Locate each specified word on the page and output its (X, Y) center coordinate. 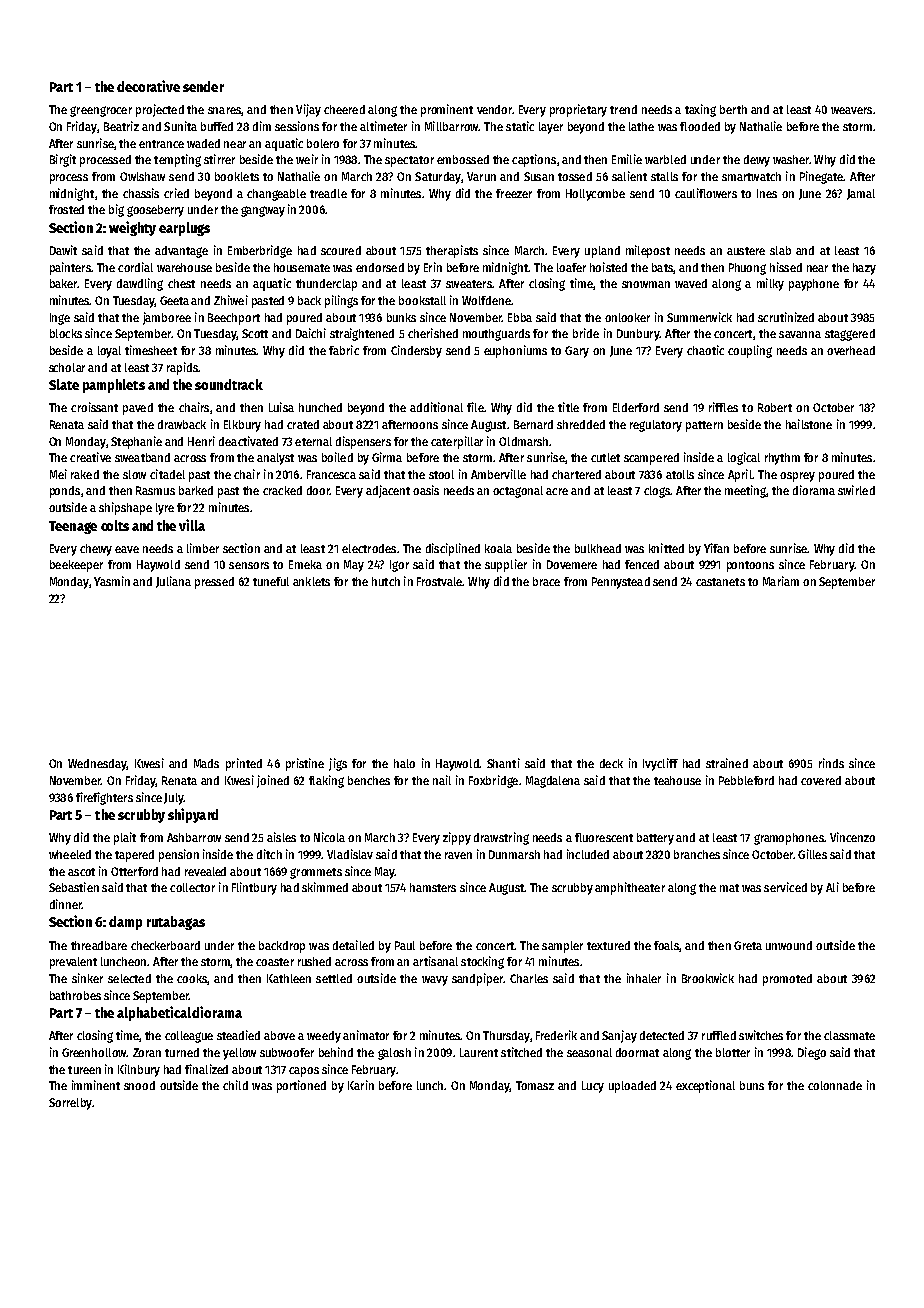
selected (129, 978)
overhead (851, 350)
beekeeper (76, 566)
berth (733, 109)
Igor (399, 566)
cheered (344, 109)
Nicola (329, 837)
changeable (276, 195)
